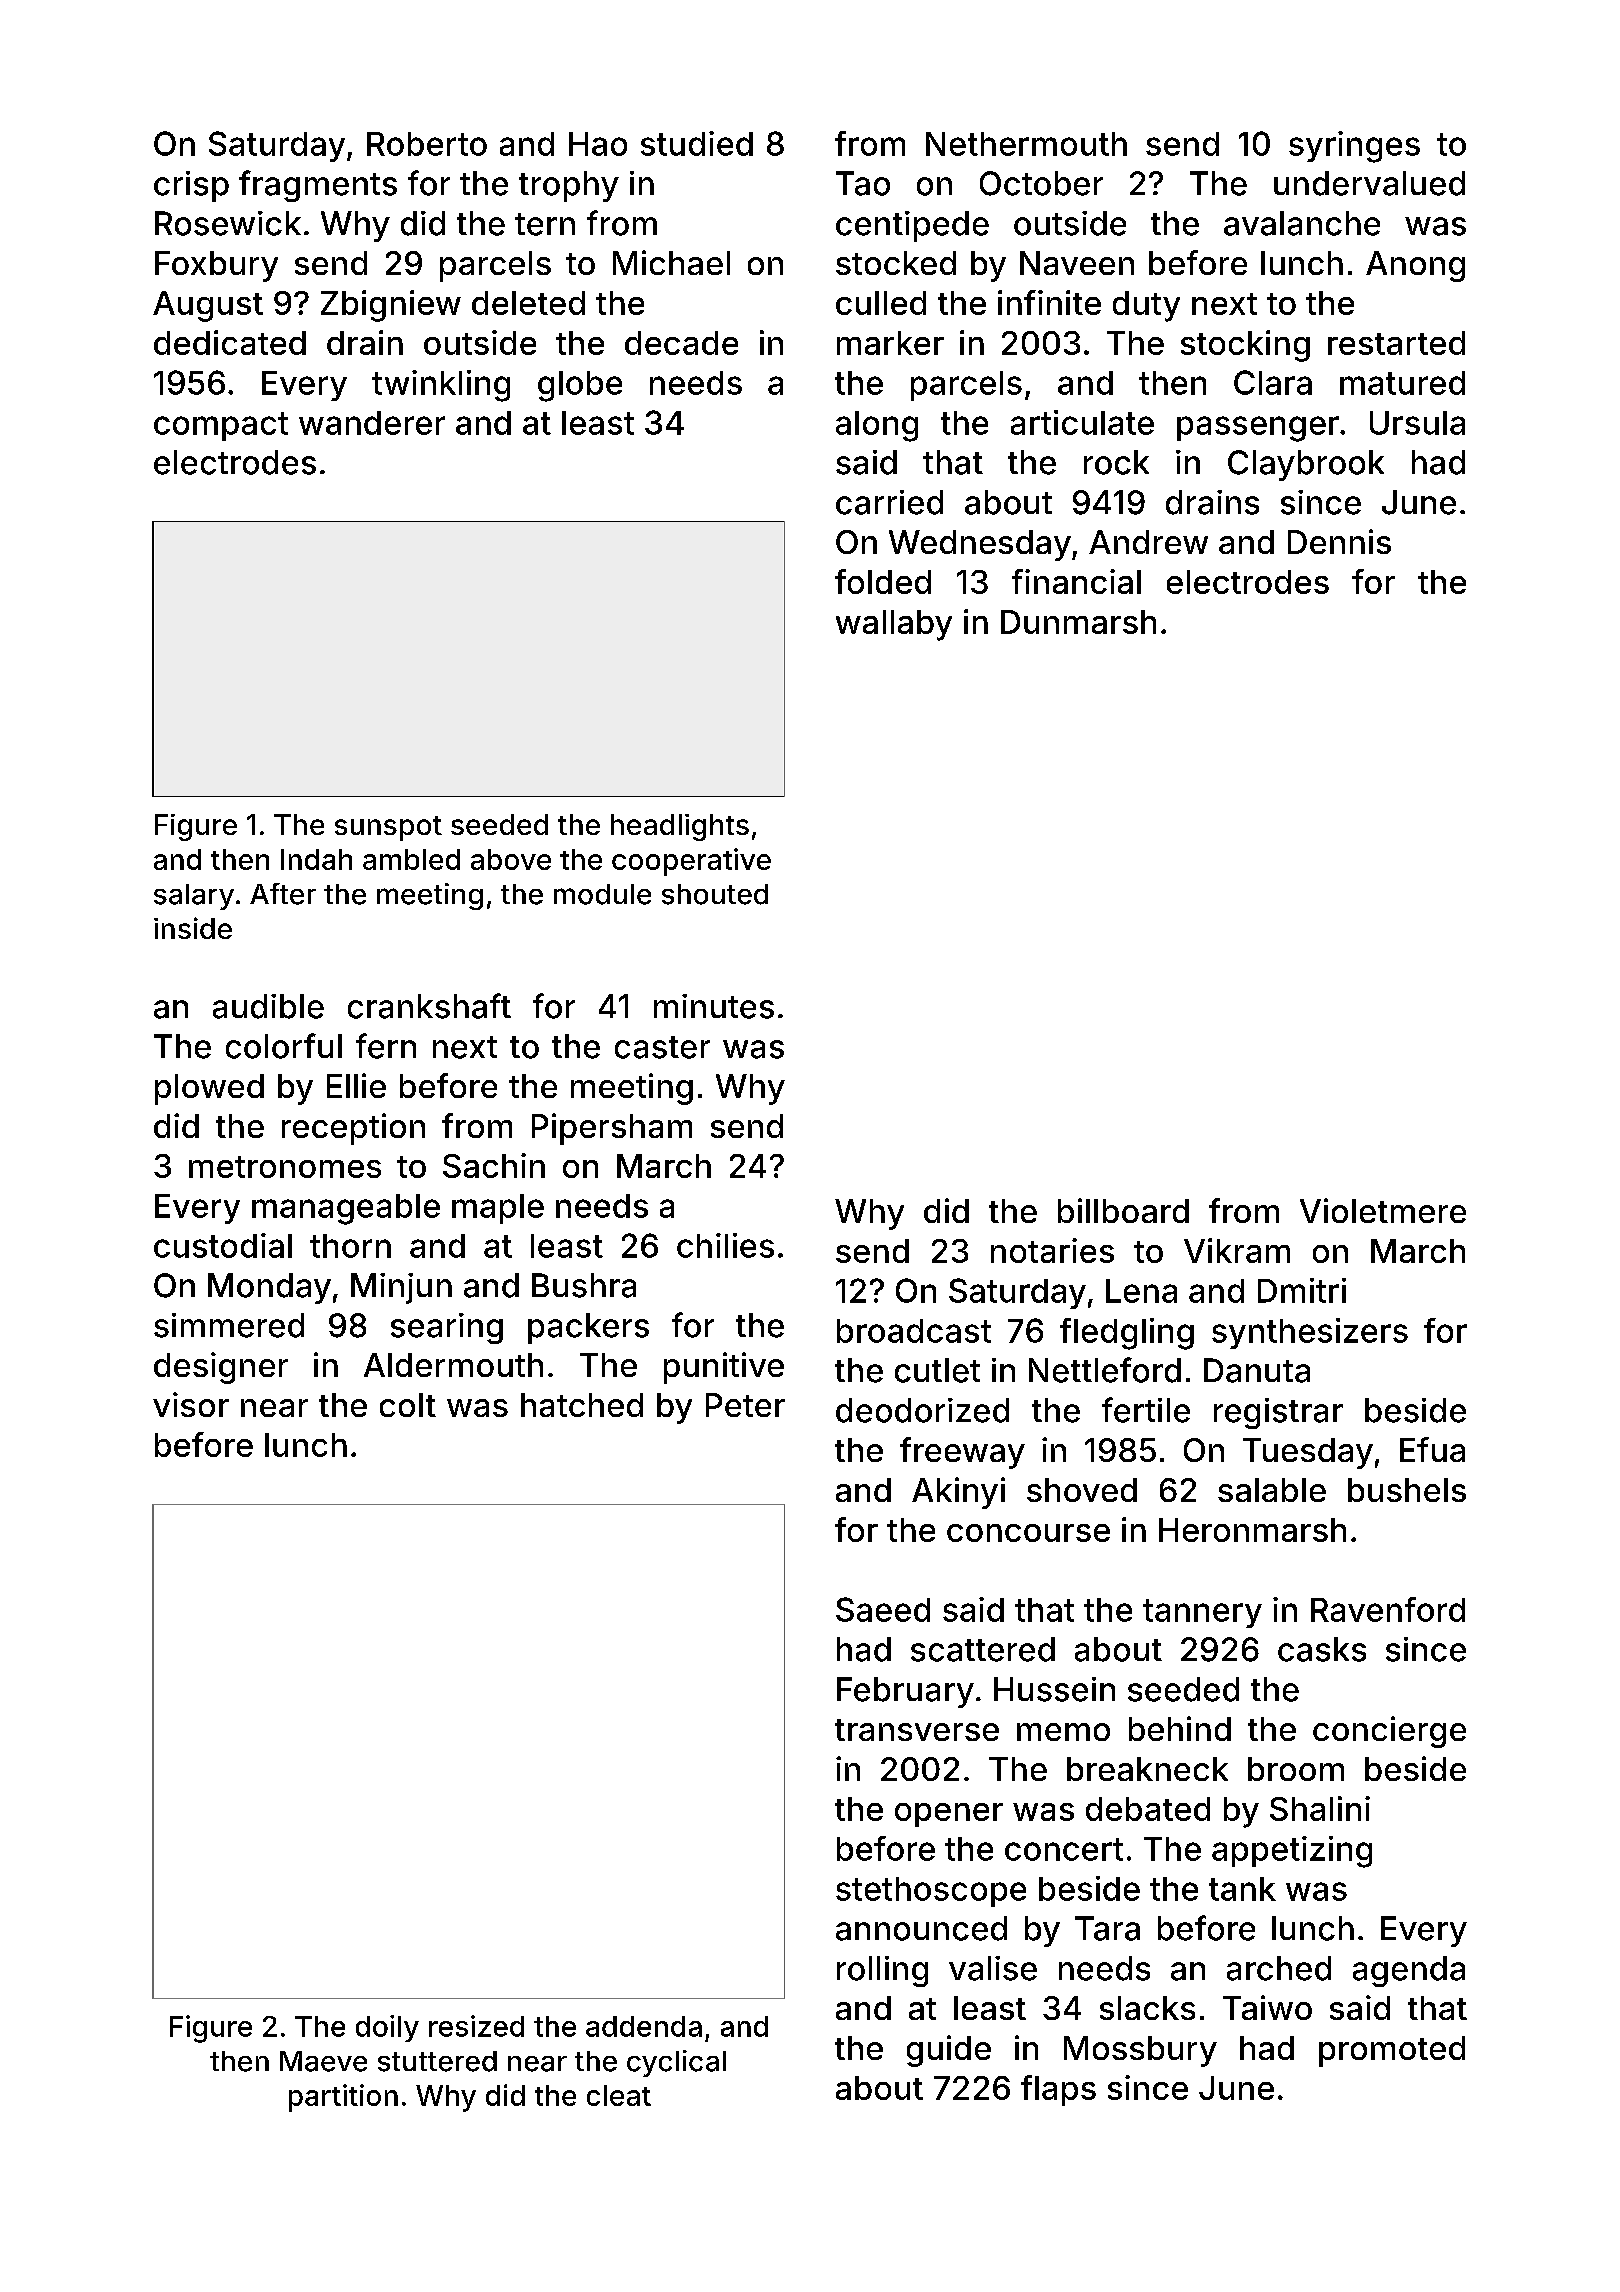 The height and width of the document is (2292, 1620). What do you see at coordinates (725, 1245) in the document?
I see `chilies` at bounding box center [725, 1245].
